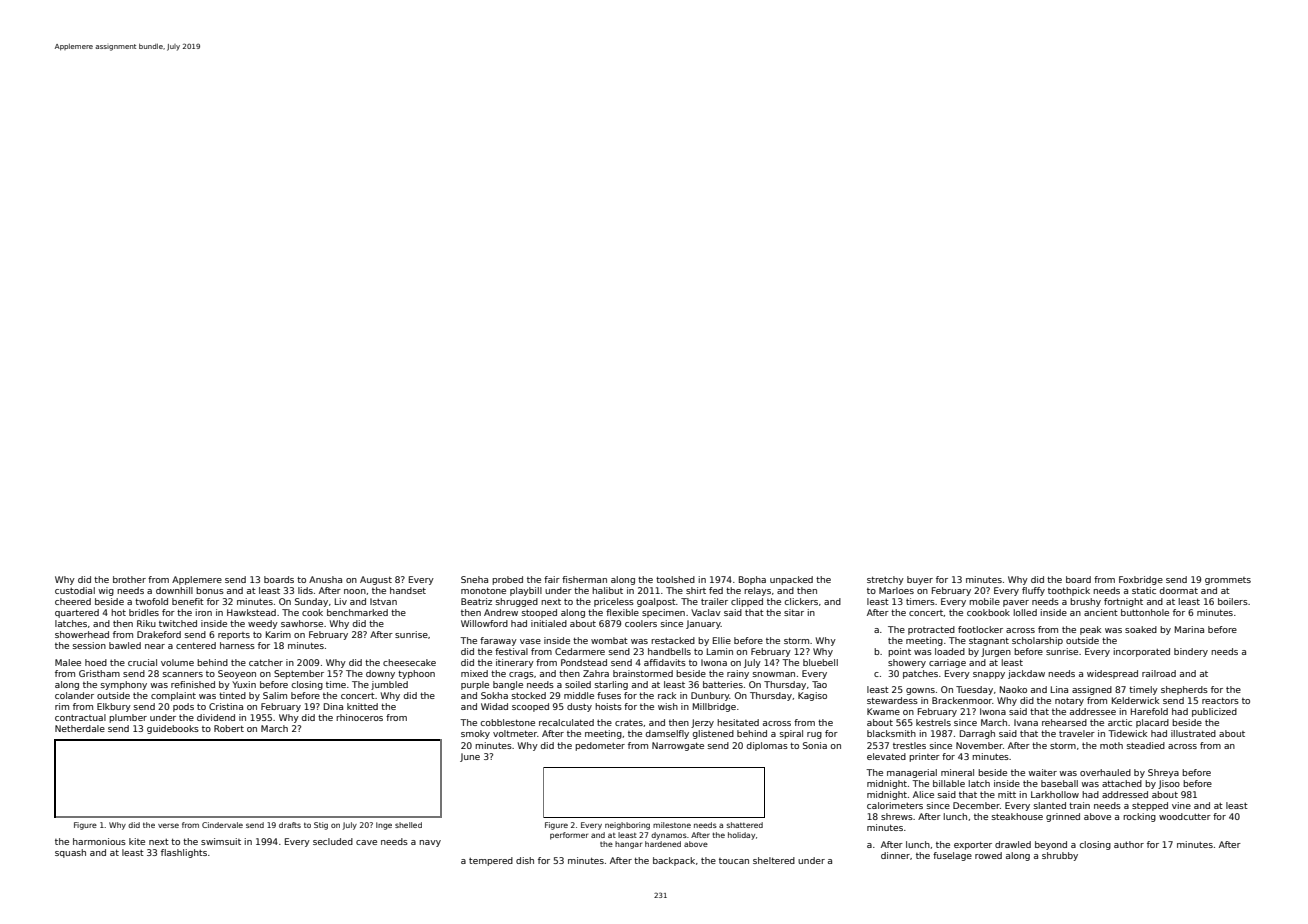 This screenshot has width=1308, height=924. I want to click on scanners, so click(183, 674).
